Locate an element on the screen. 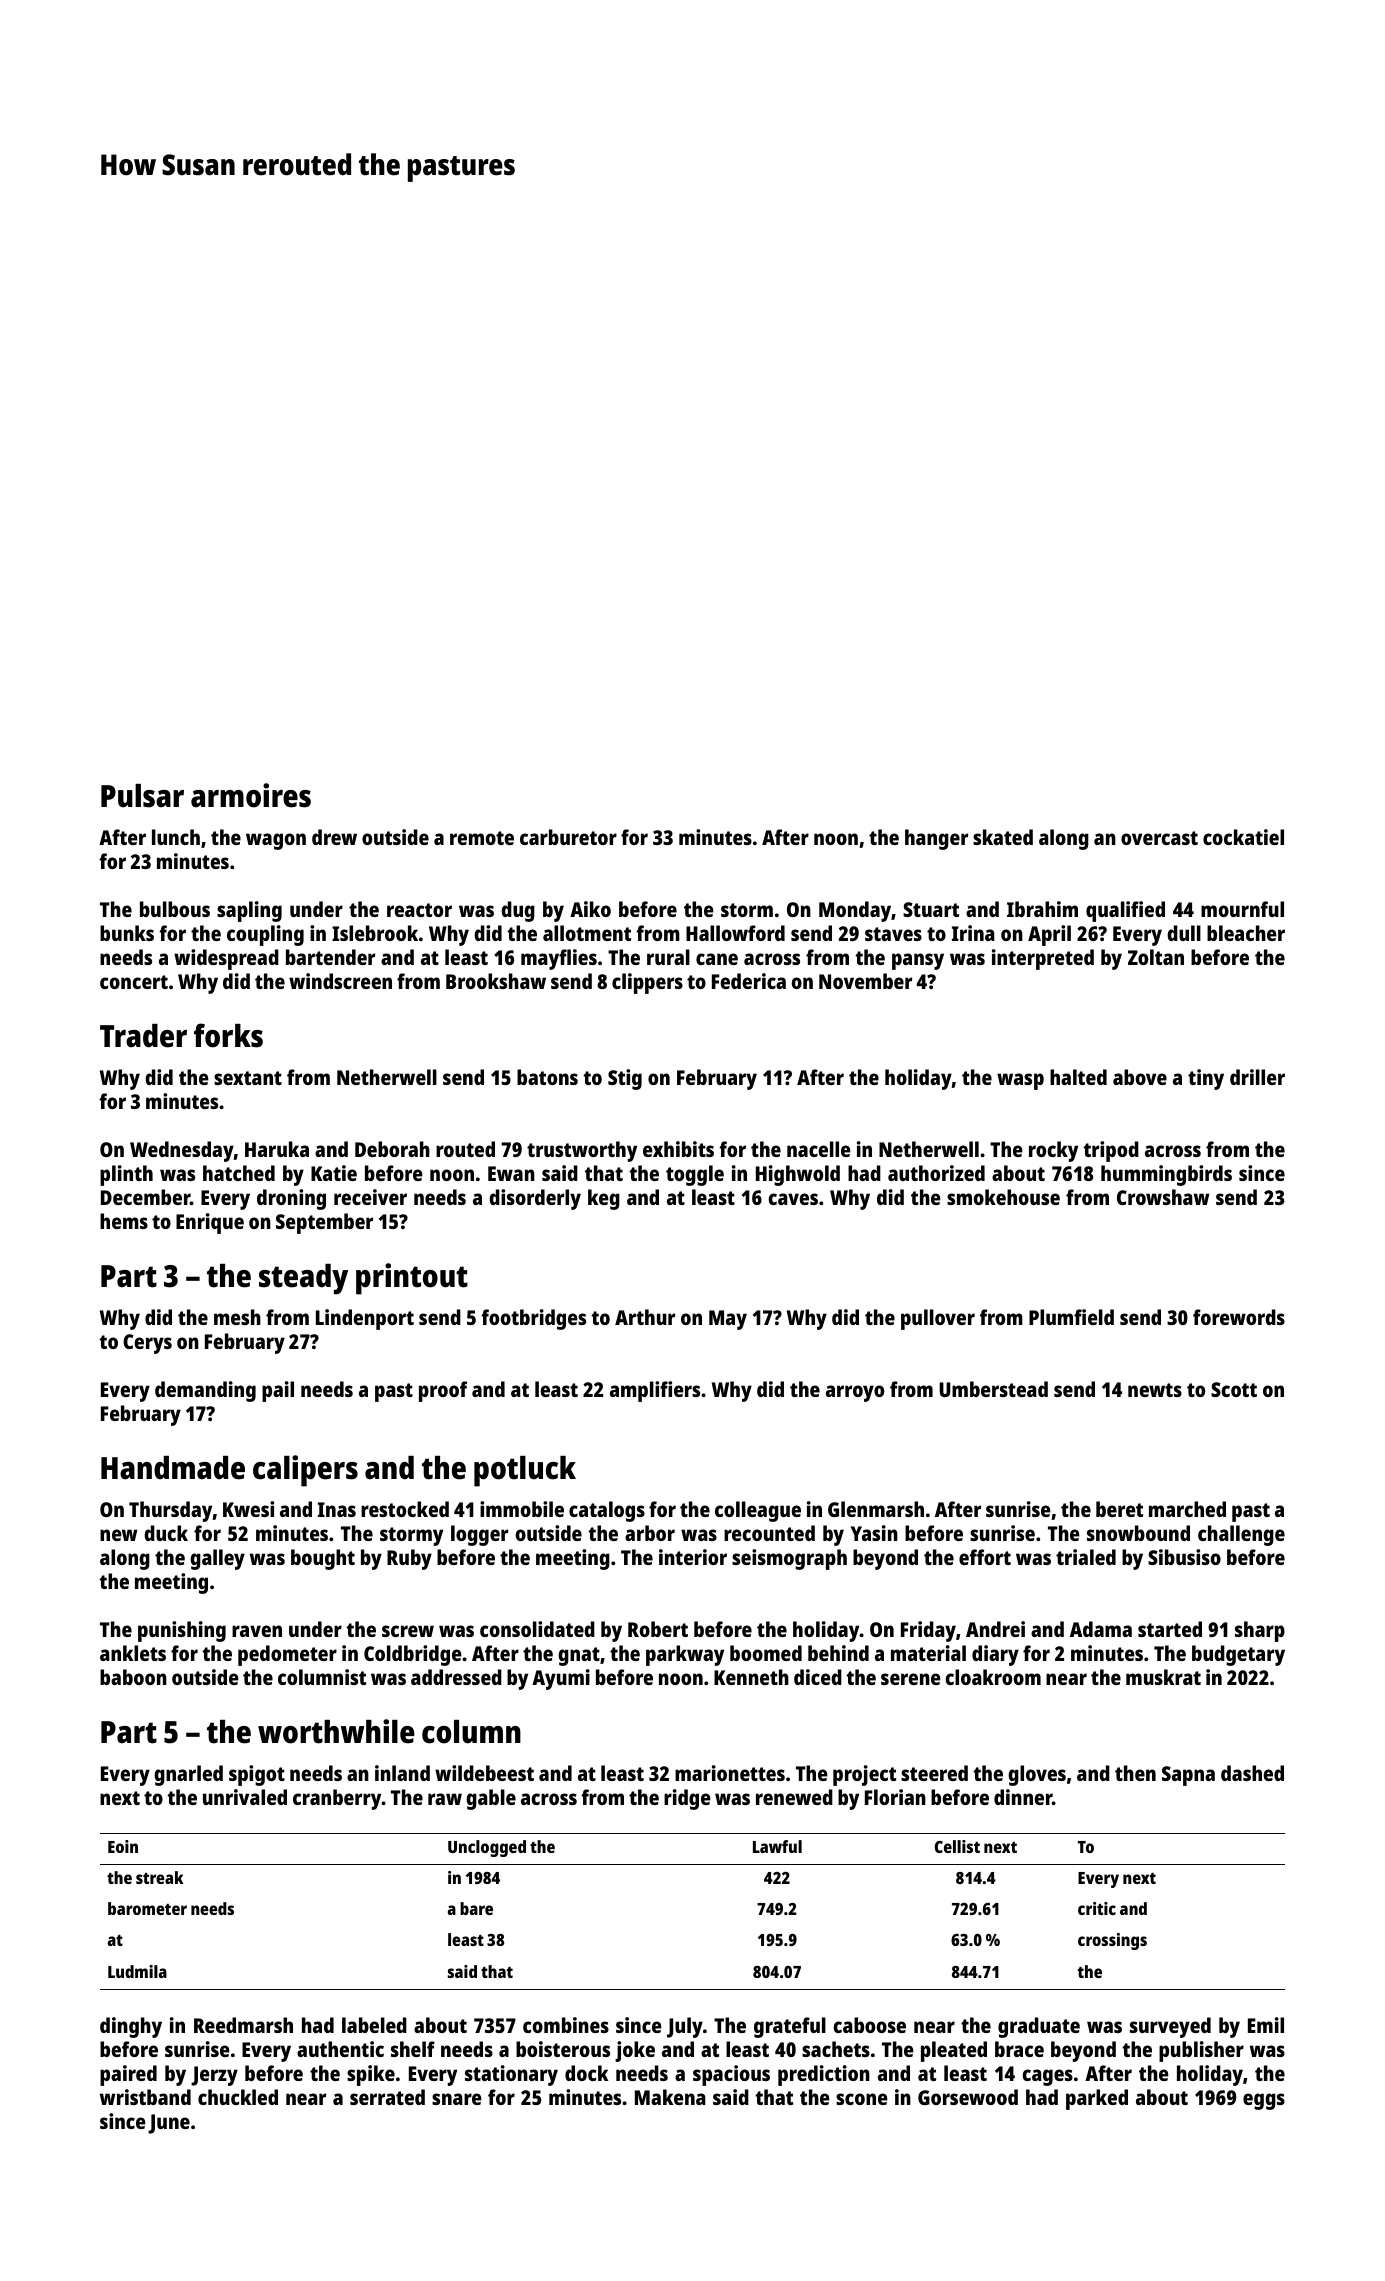 The width and height of the screenshot is (1385, 2281). surveyed is located at coordinates (1170, 2027).
